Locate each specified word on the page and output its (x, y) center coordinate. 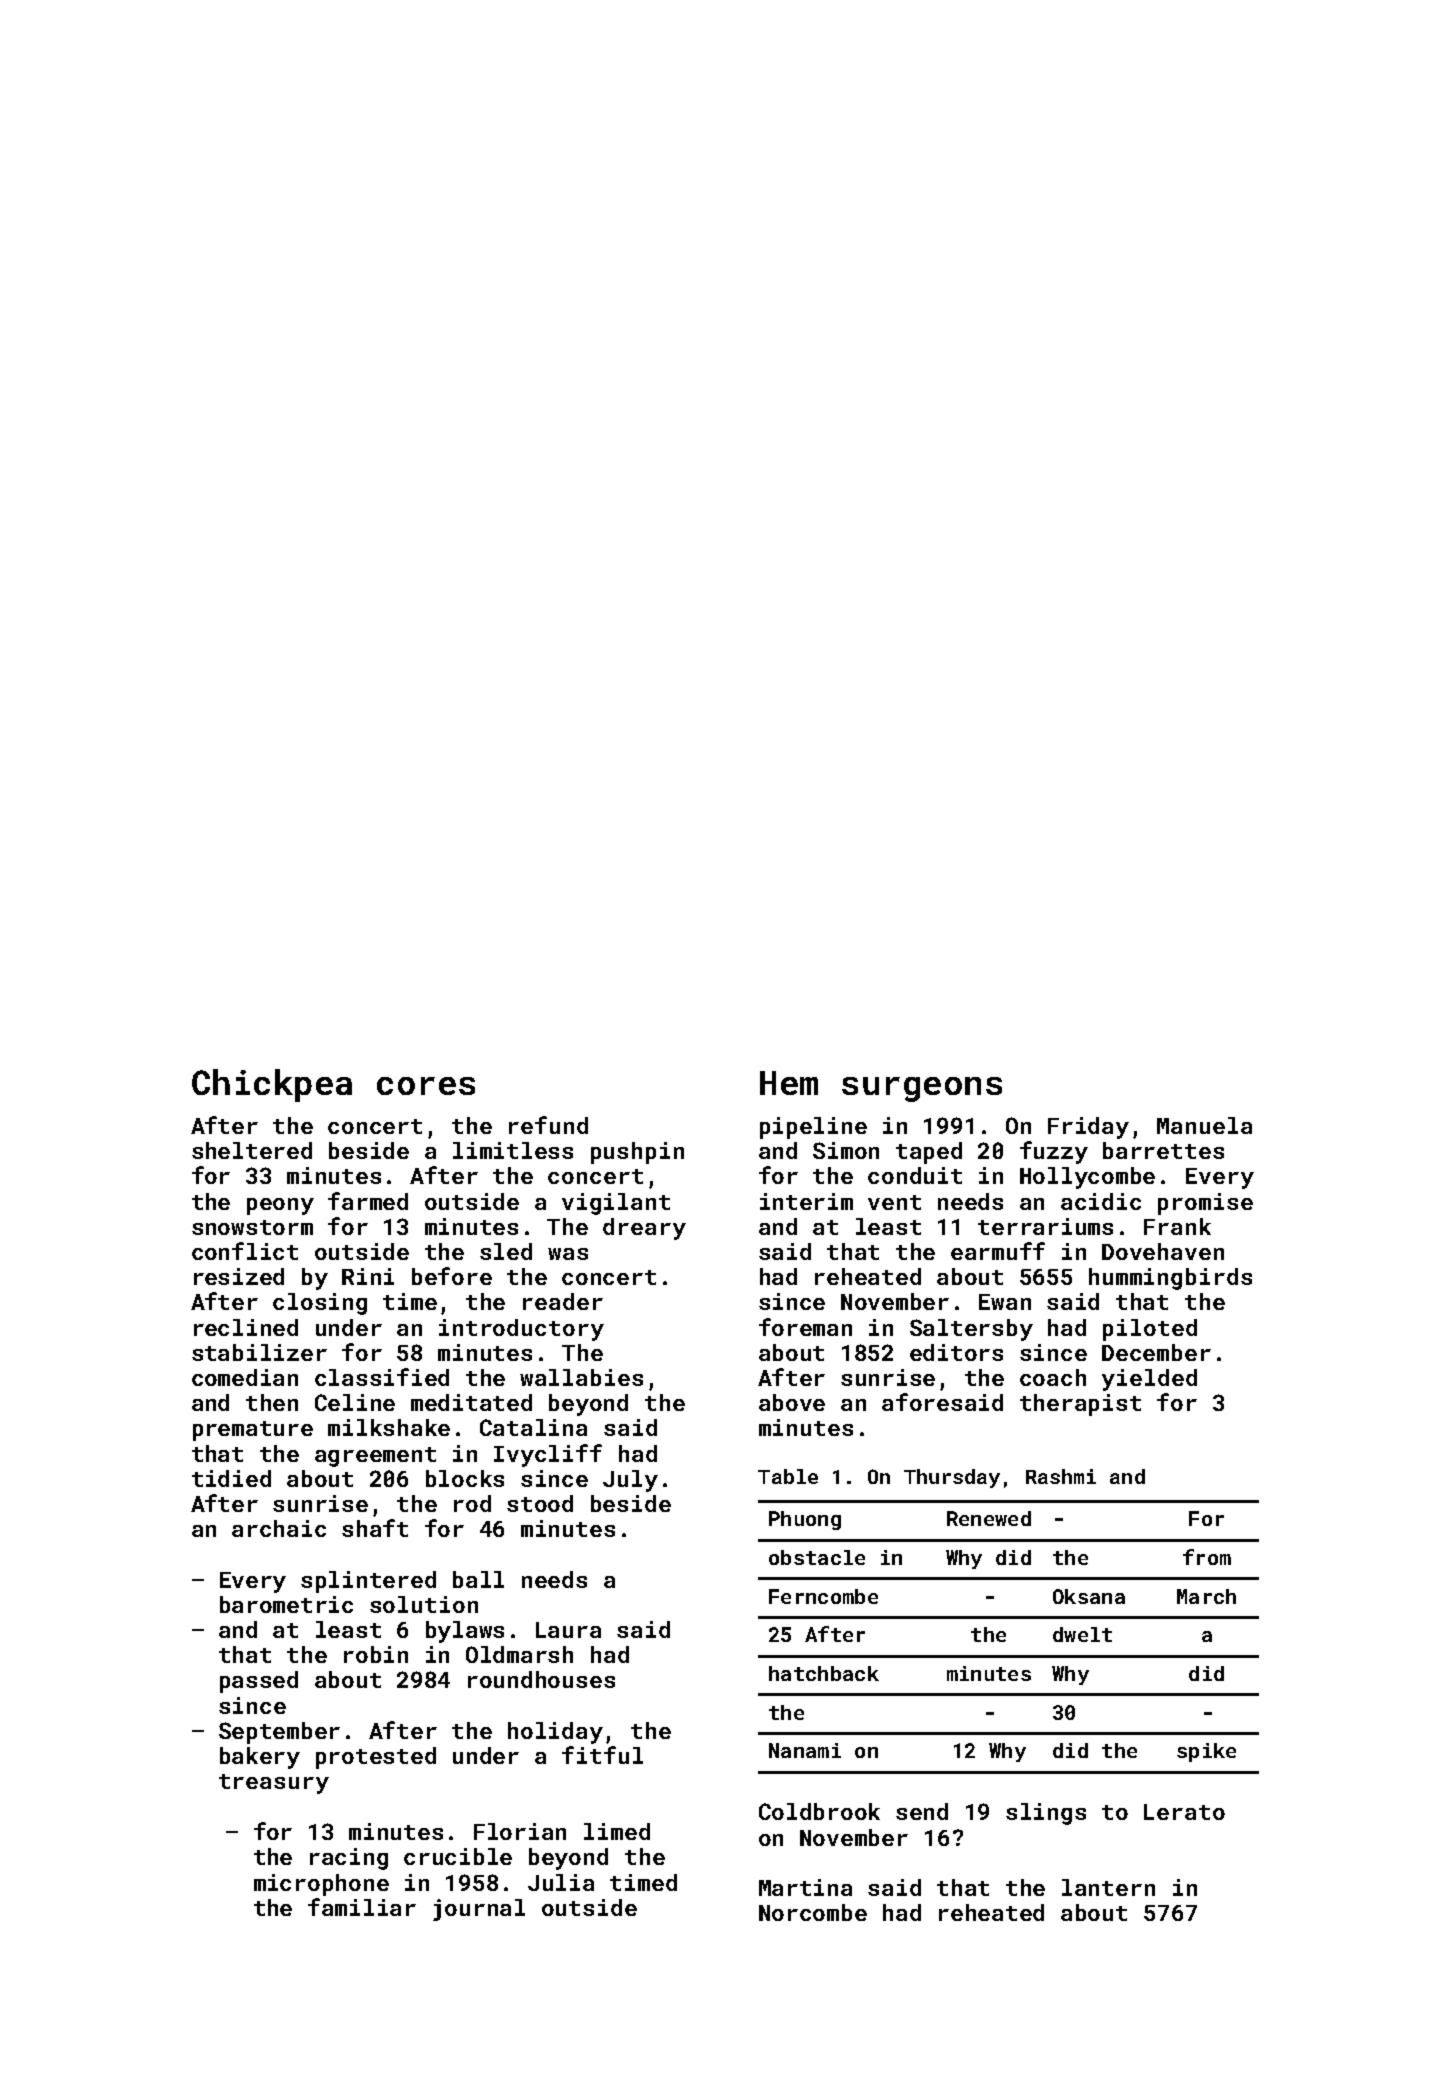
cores (426, 1086)
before (452, 1276)
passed (259, 1682)
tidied (231, 1478)
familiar (362, 1907)
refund (548, 1125)
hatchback (824, 1673)
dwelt (1082, 1634)
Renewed (989, 1518)
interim (806, 1201)
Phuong (805, 1520)
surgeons (922, 1089)
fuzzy (1054, 1152)
